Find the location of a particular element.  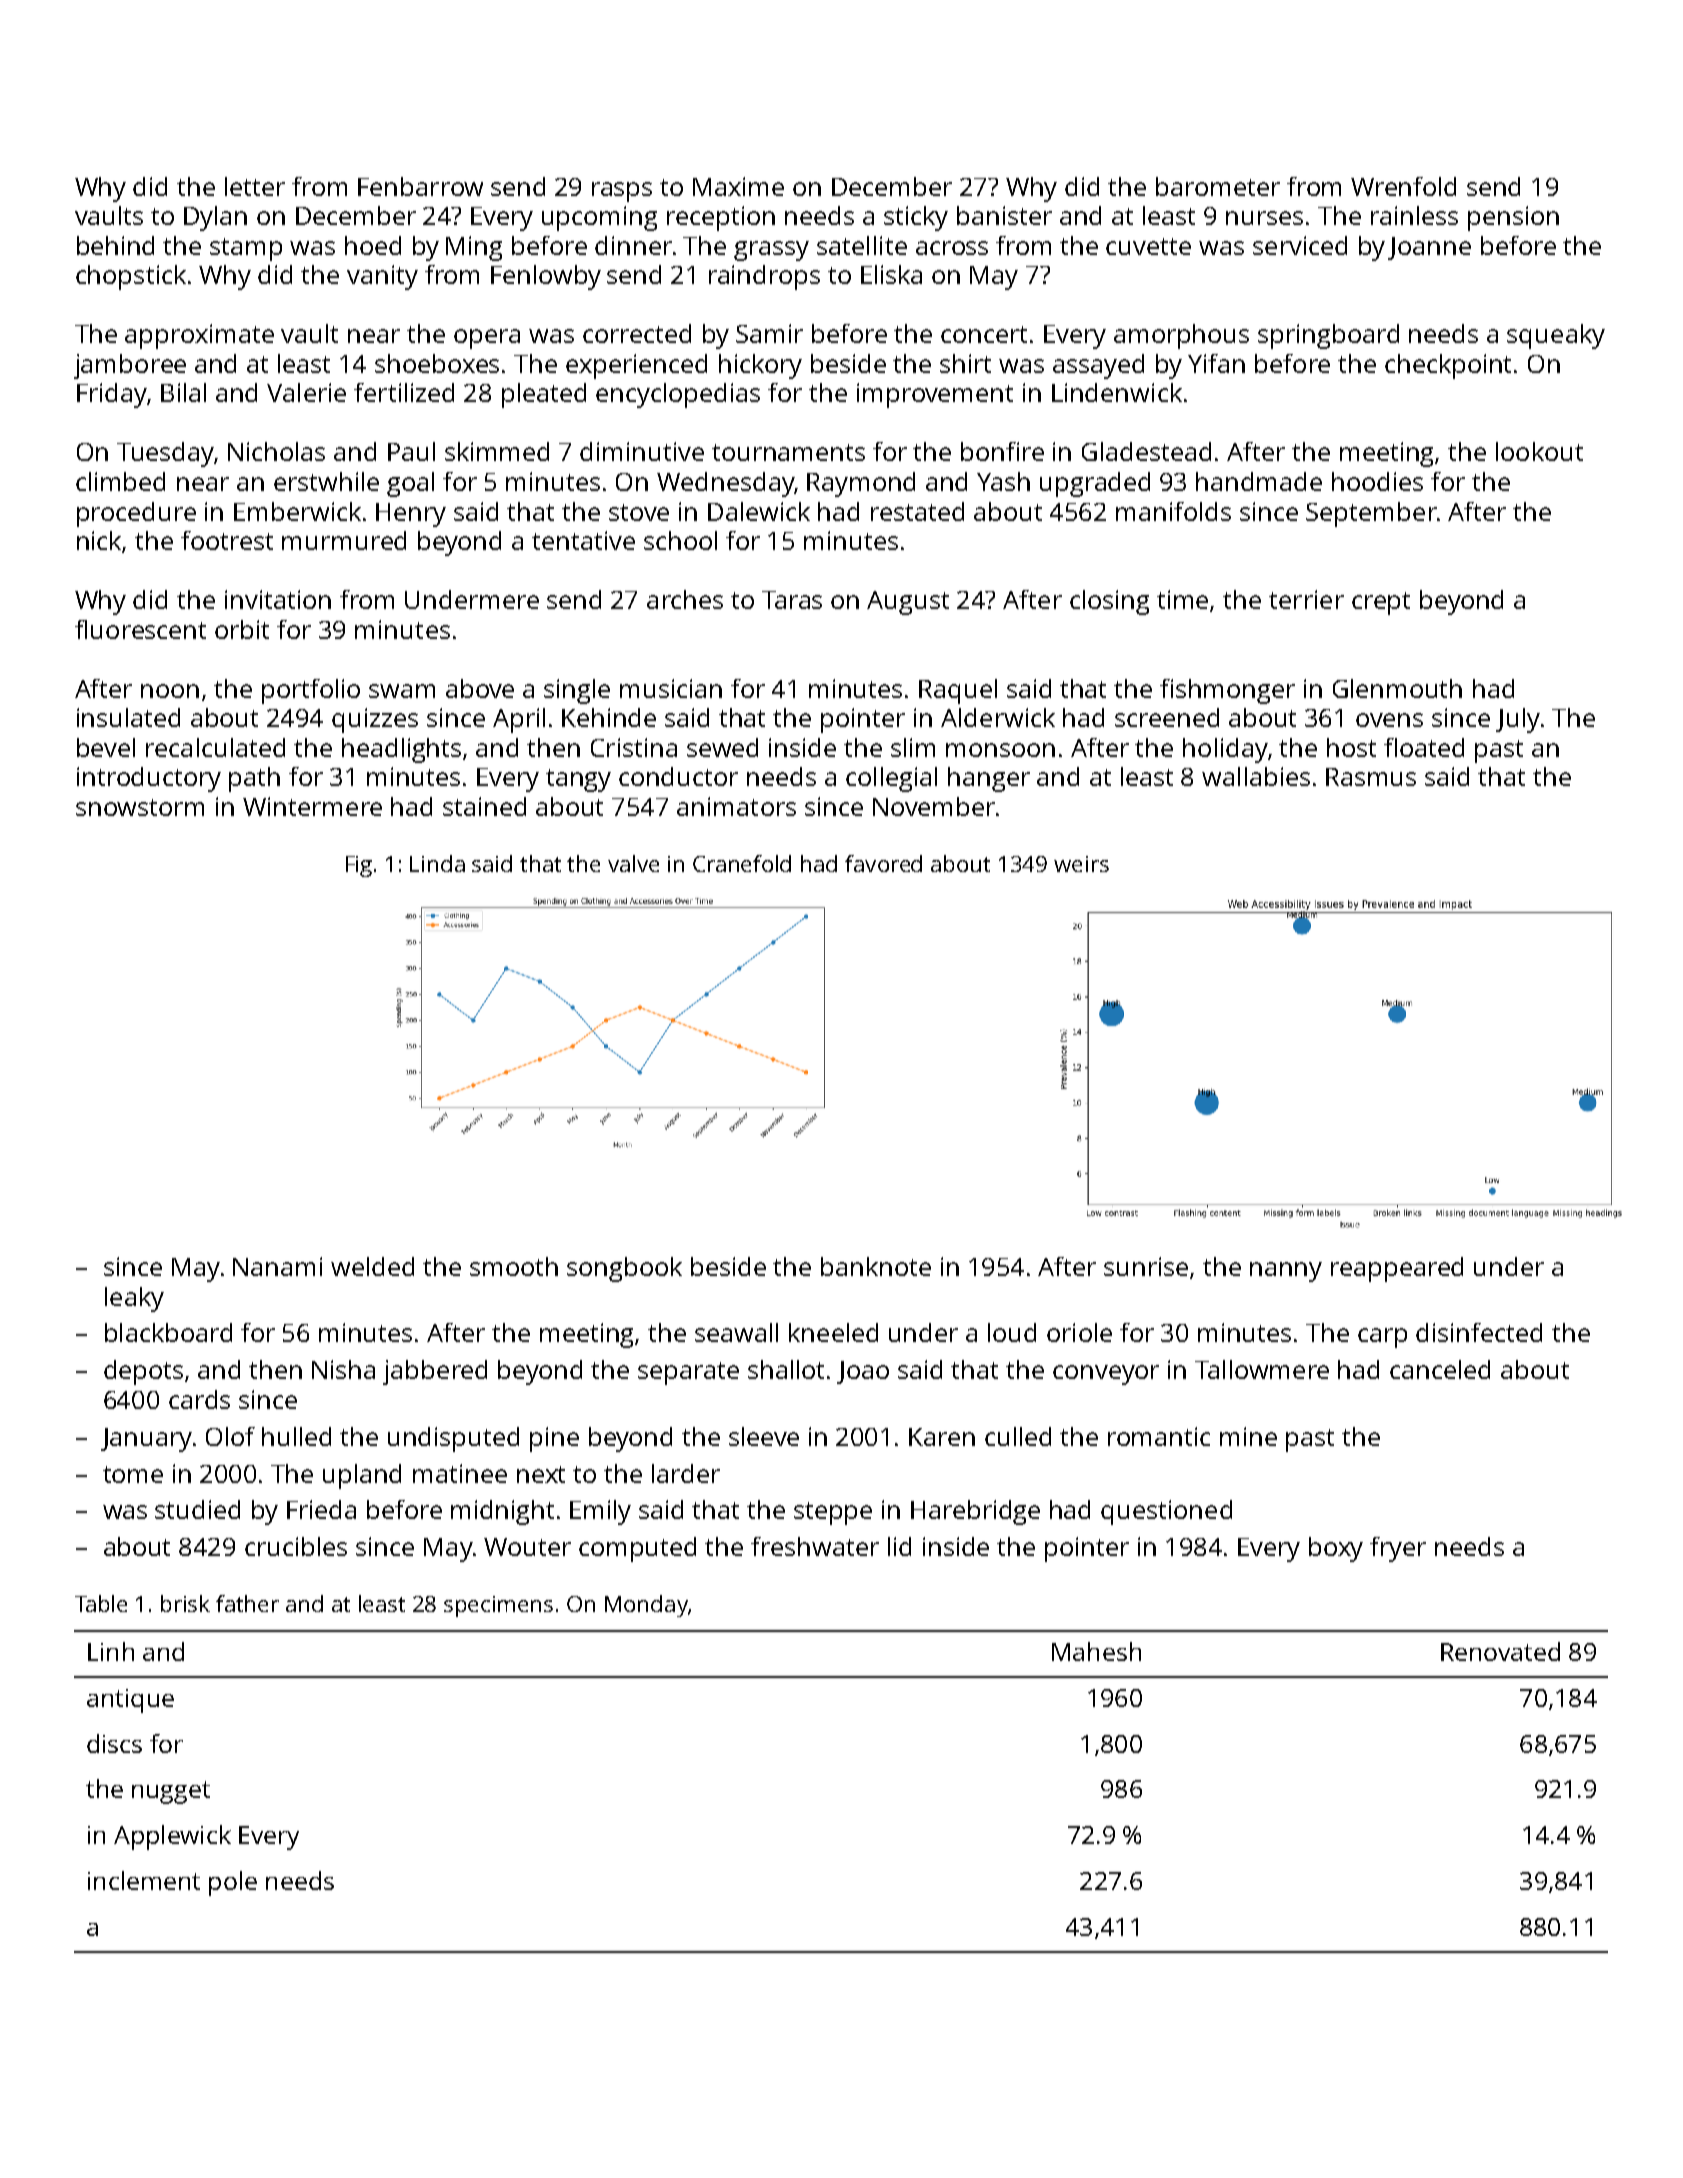

banister is located at coordinates (1004, 215).
